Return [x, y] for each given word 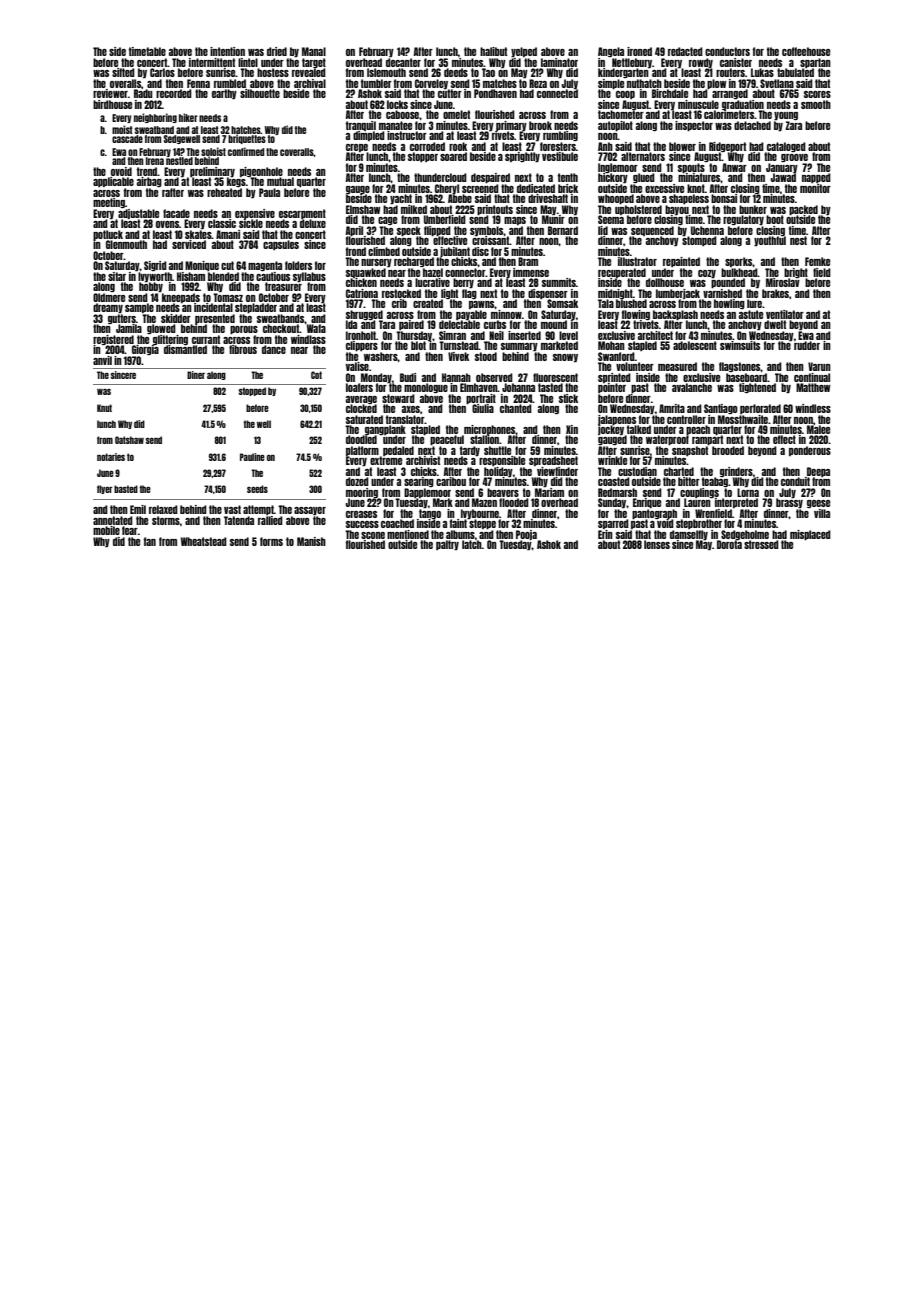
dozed [357, 481]
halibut [493, 51]
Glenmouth [126, 244]
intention [227, 51]
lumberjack [678, 294]
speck [409, 231]
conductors [727, 51]
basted [126, 489]
